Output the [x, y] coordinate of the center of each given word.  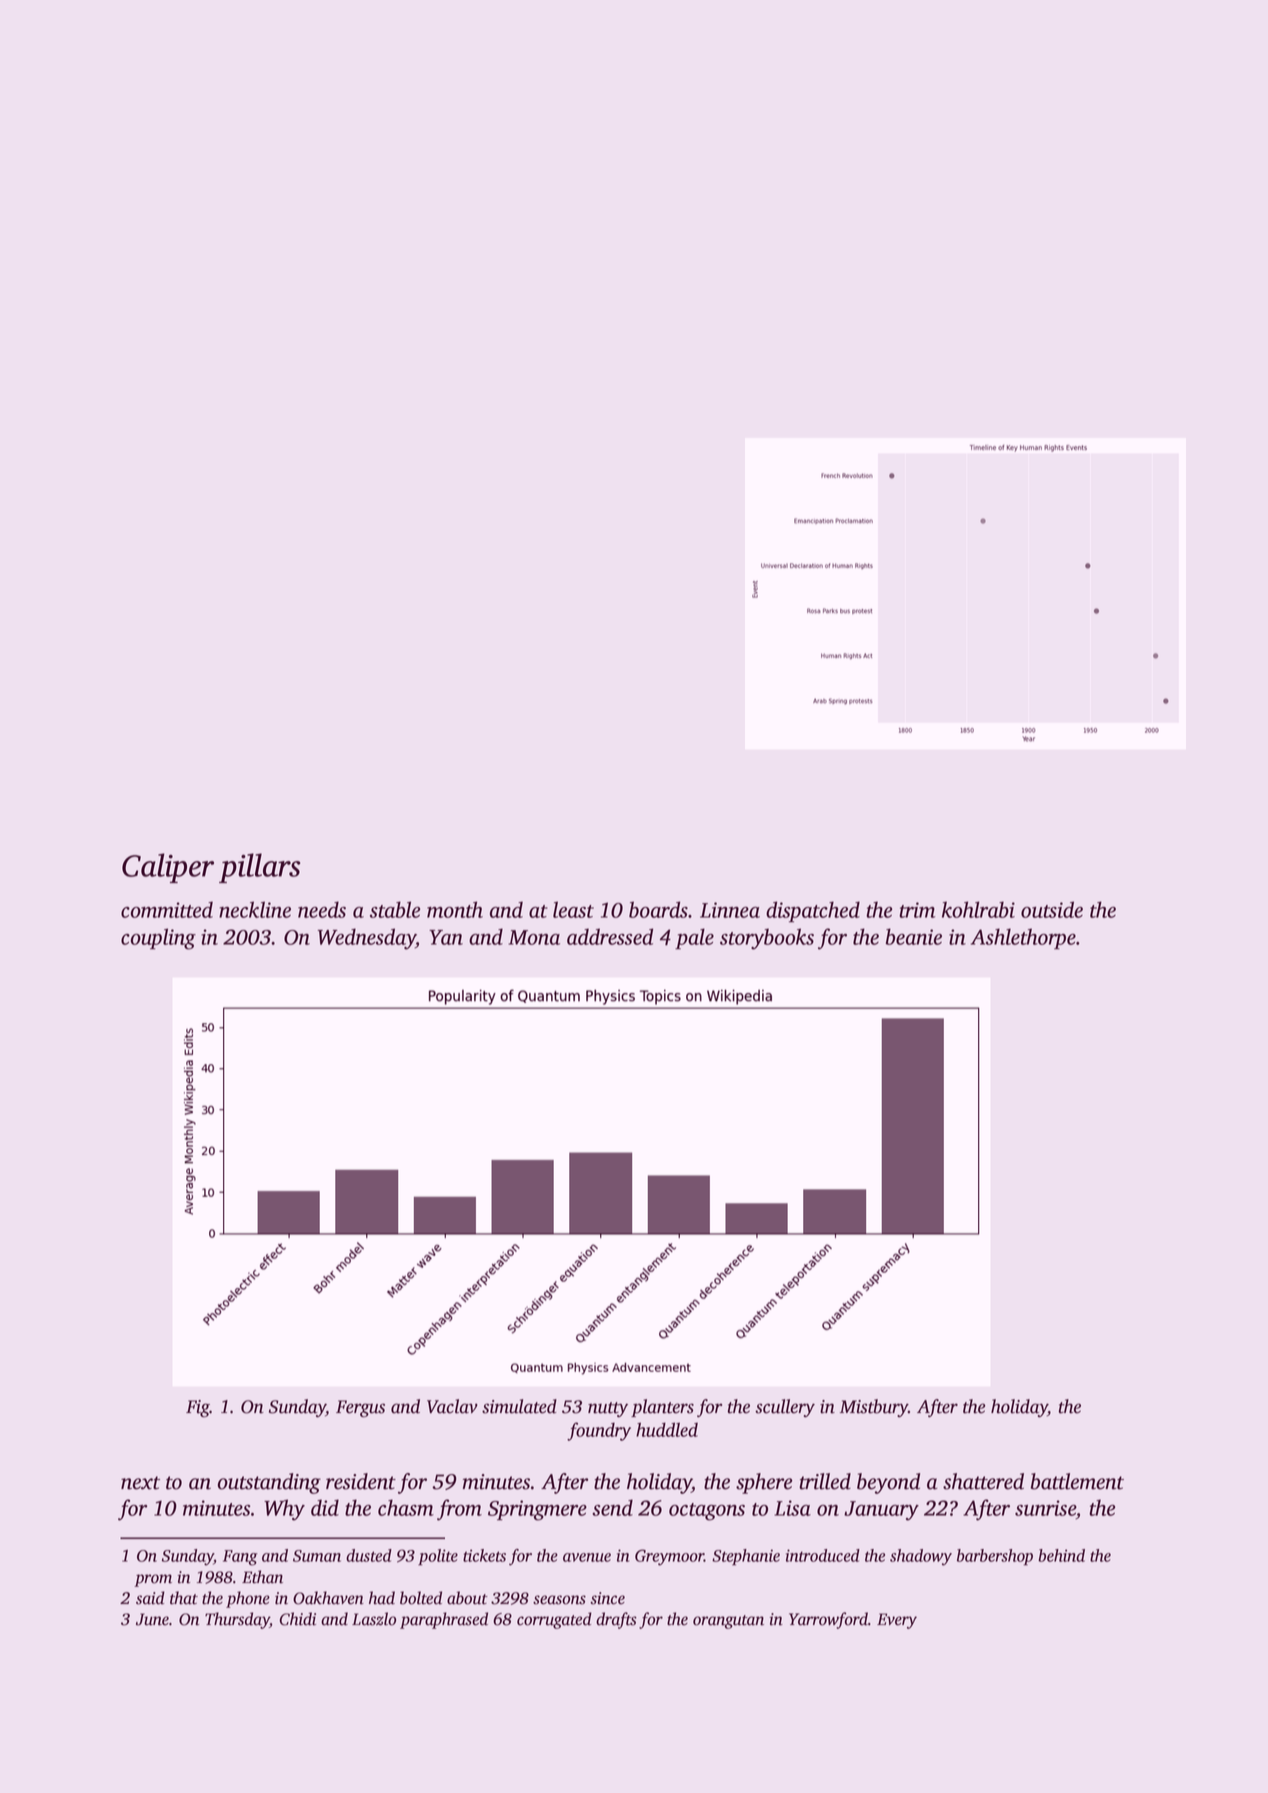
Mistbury [874, 1408]
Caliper [168, 868]
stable [395, 909]
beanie [914, 936]
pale [694, 939]
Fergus [360, 1409]
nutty [608, 1409]
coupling [158, 939]
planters [662, 1408]
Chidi [298, 1619]
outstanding [269, 1483]
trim [917, 910]
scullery [785, 1408]
